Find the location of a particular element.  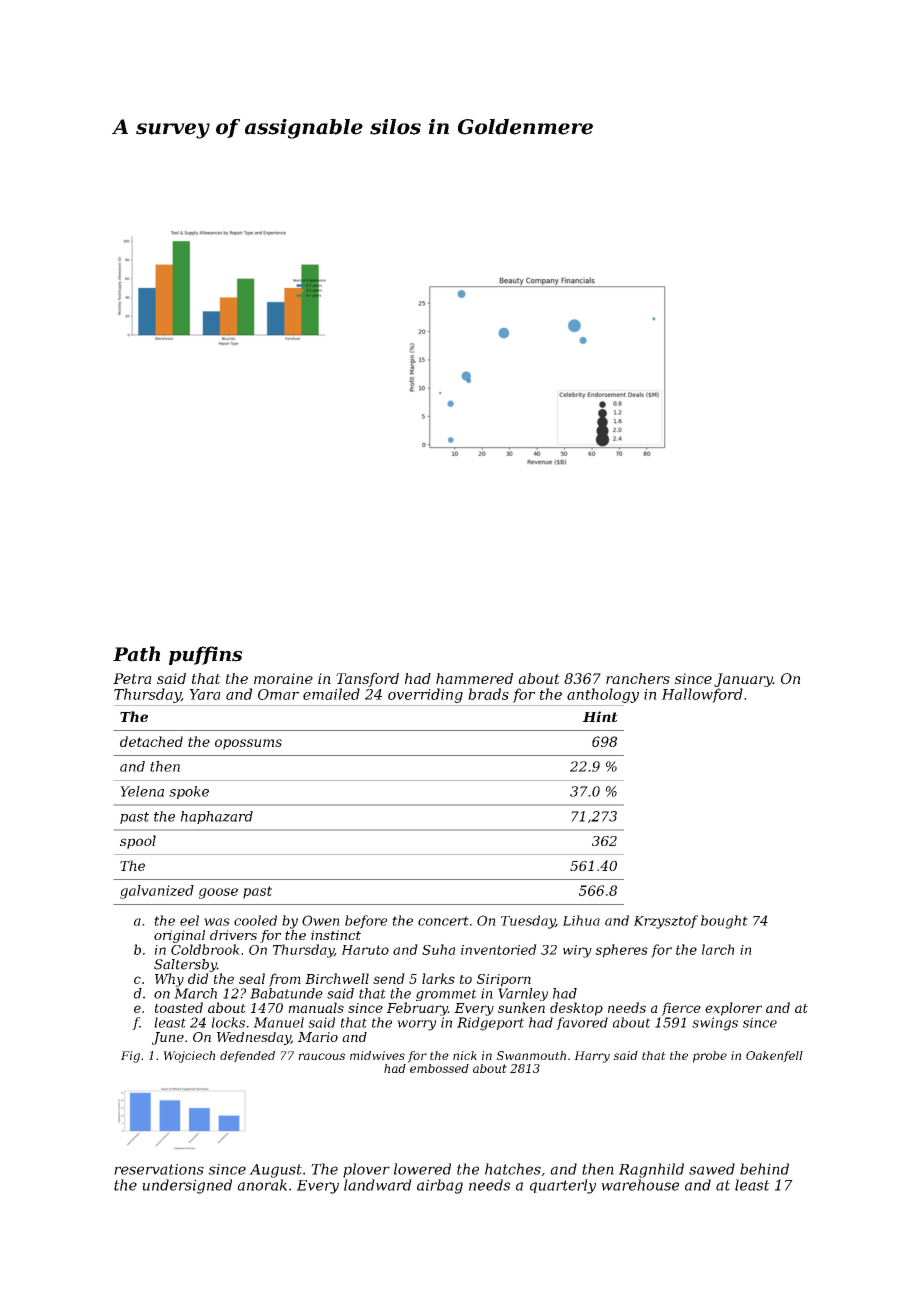

concert is located at coordinates (443, 921).
